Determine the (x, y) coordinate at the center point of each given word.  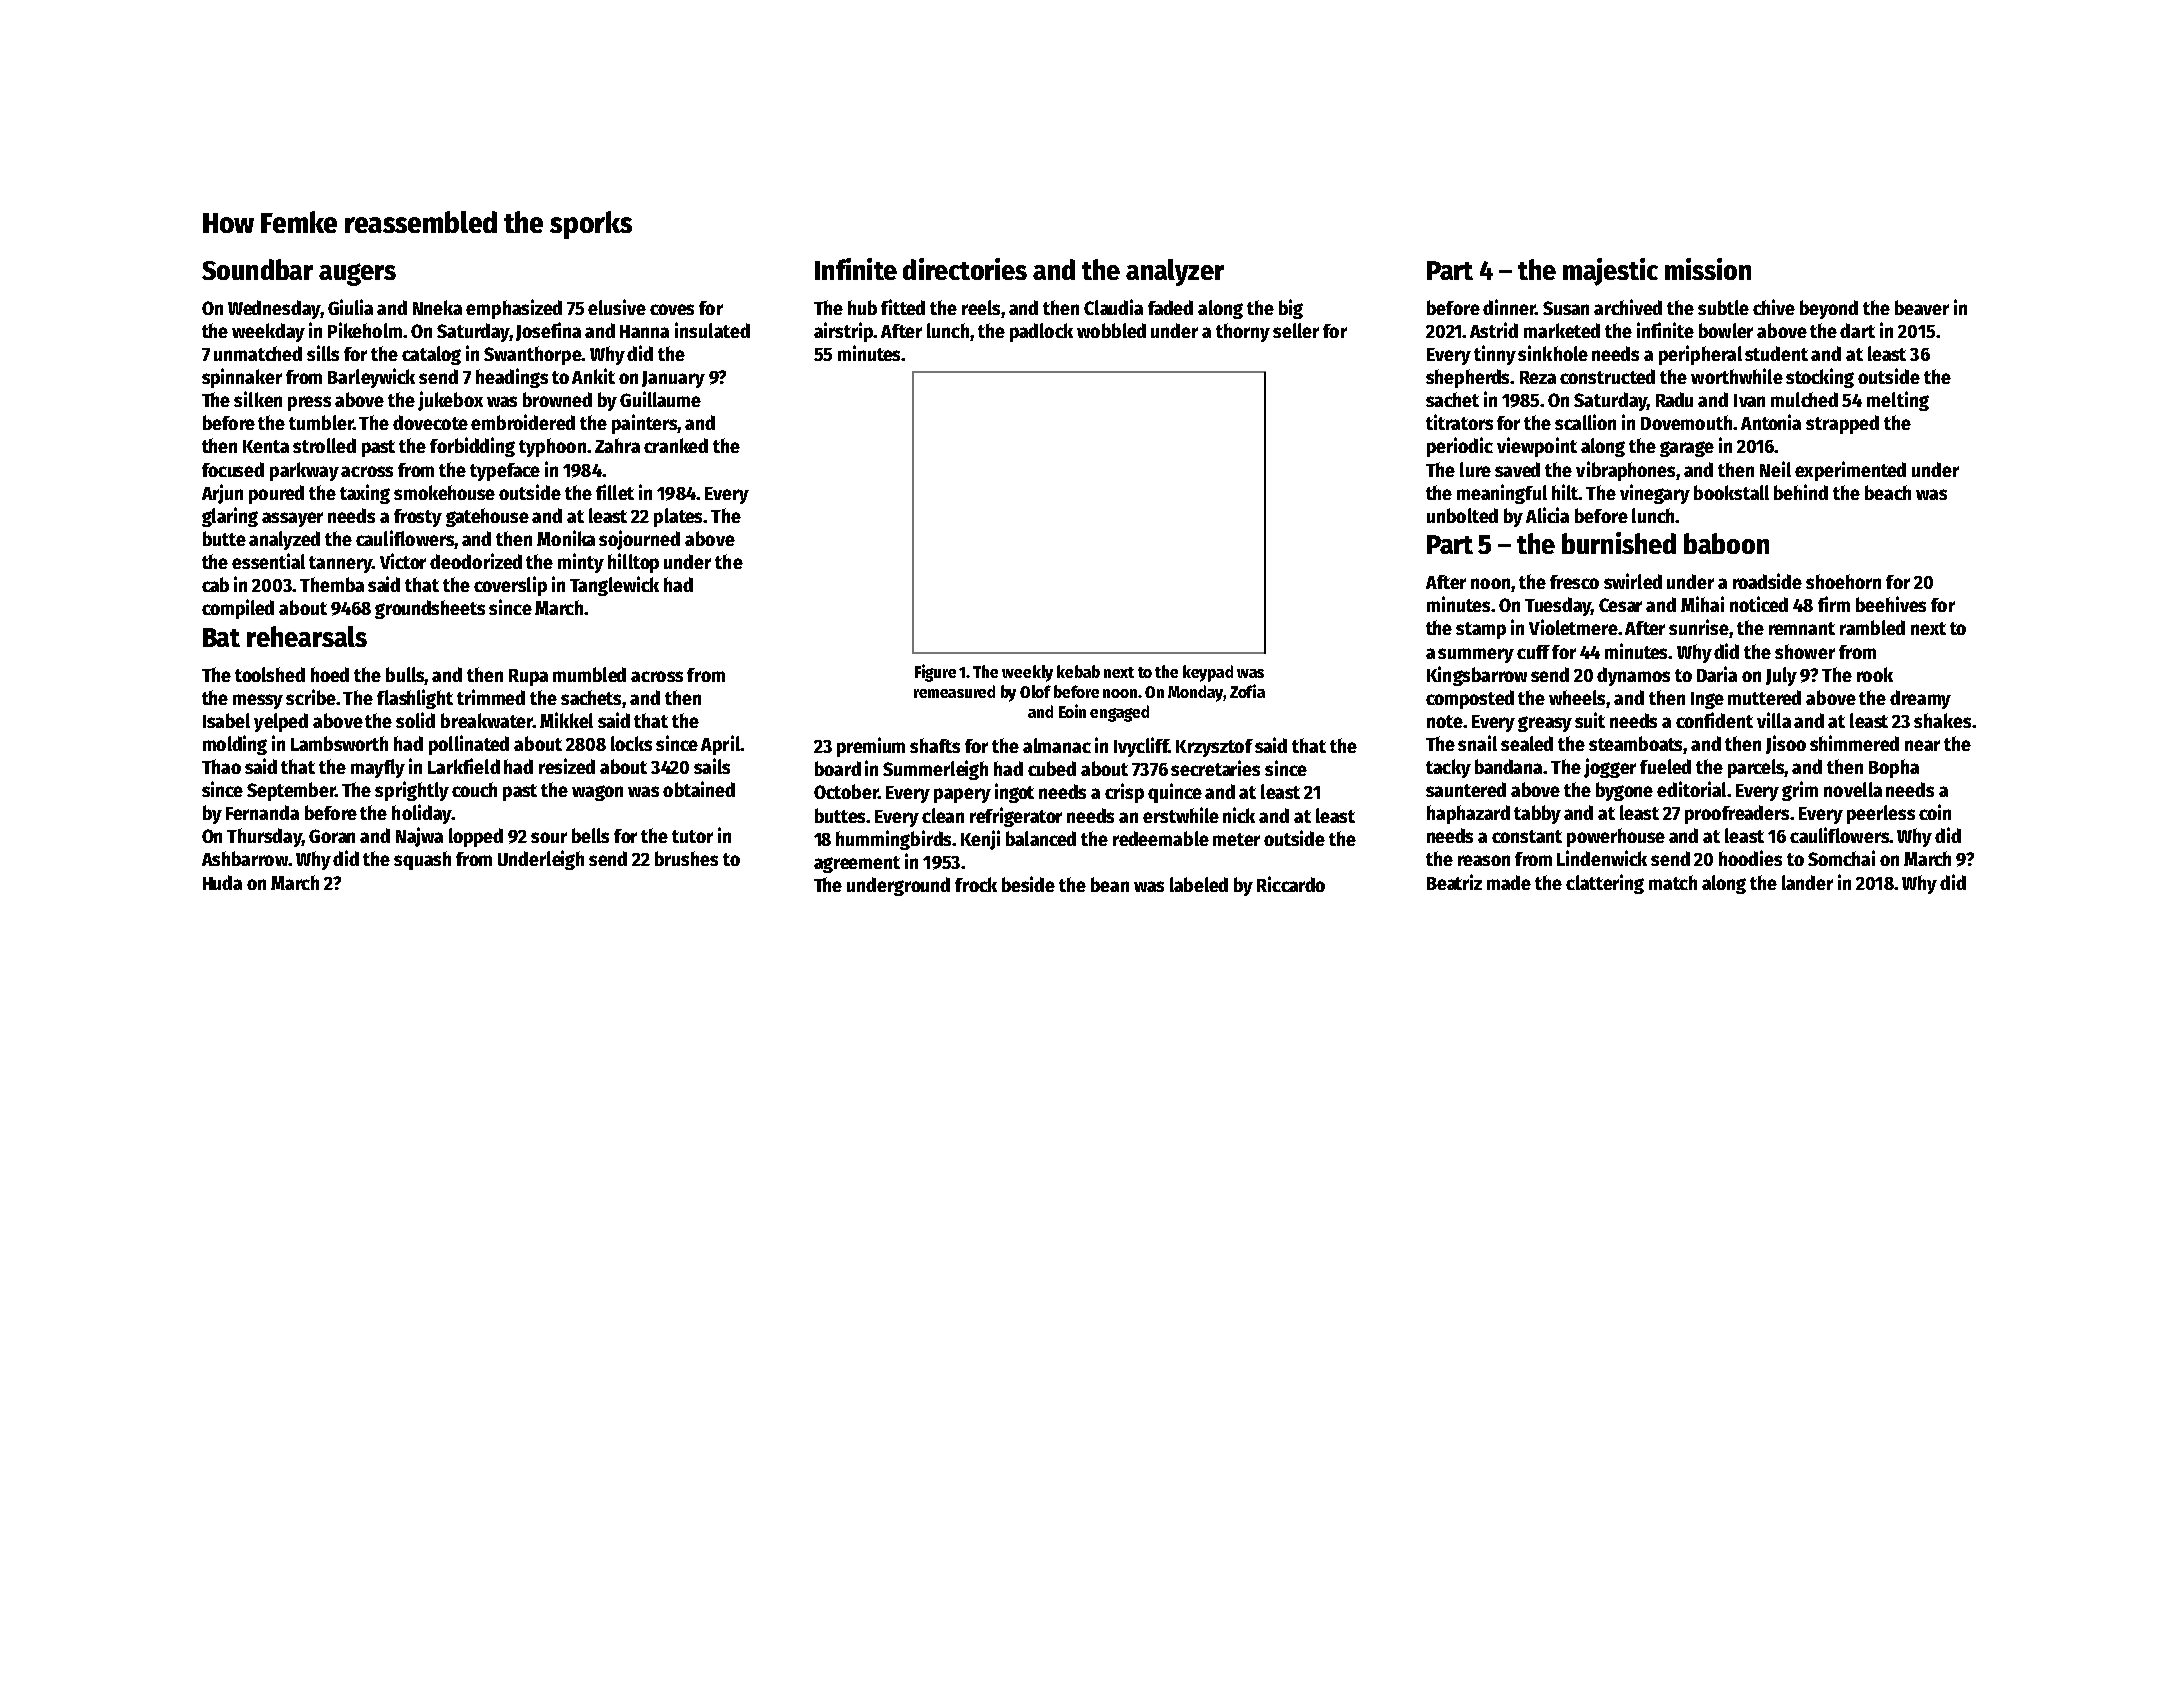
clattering (1605, 884)
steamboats (1636, 745)
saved (1517, 469)
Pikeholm (365, 330)
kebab (1078, 671)
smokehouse (444, 492)
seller (1296, 330)
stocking (1820, 378)
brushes (686, 858)
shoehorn (1843, 581)
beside (1028, 884)
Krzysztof (1214, 748)
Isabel (226, 720)
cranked (676, 445)
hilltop (633, 563)
